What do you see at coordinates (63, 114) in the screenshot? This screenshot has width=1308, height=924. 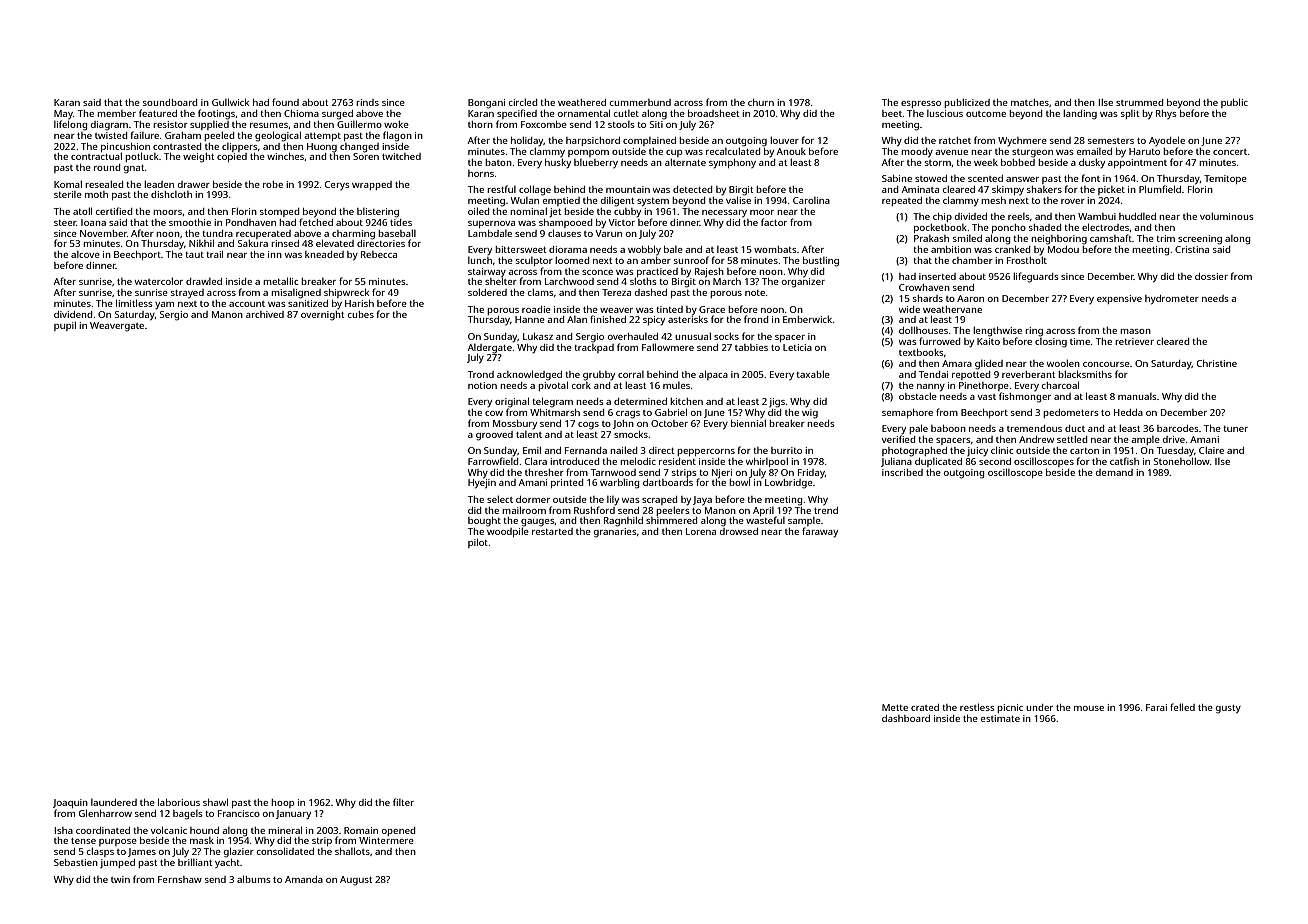 I see `May` at bounding box center [63, 114].
